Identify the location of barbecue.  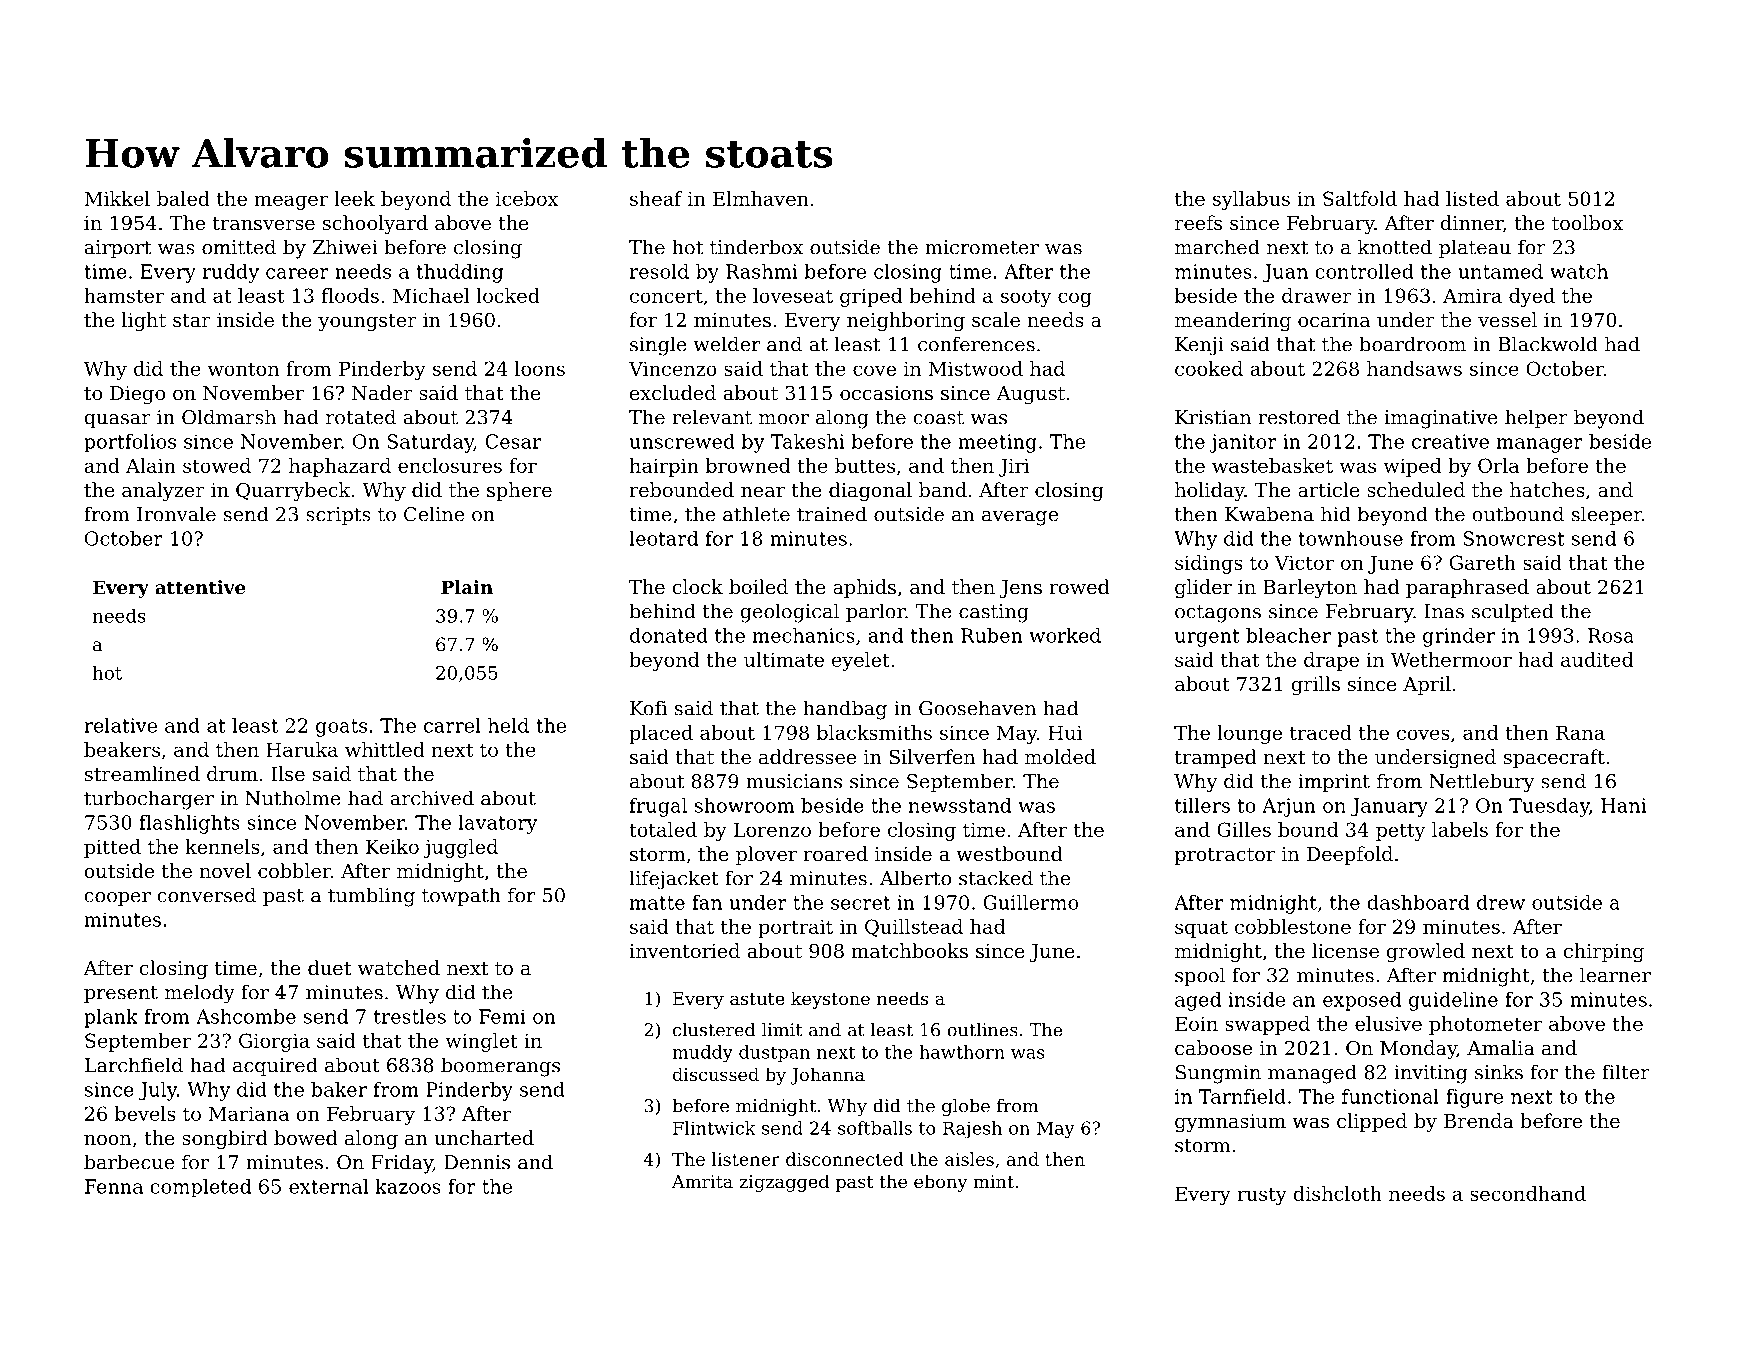
(129, 1162).
